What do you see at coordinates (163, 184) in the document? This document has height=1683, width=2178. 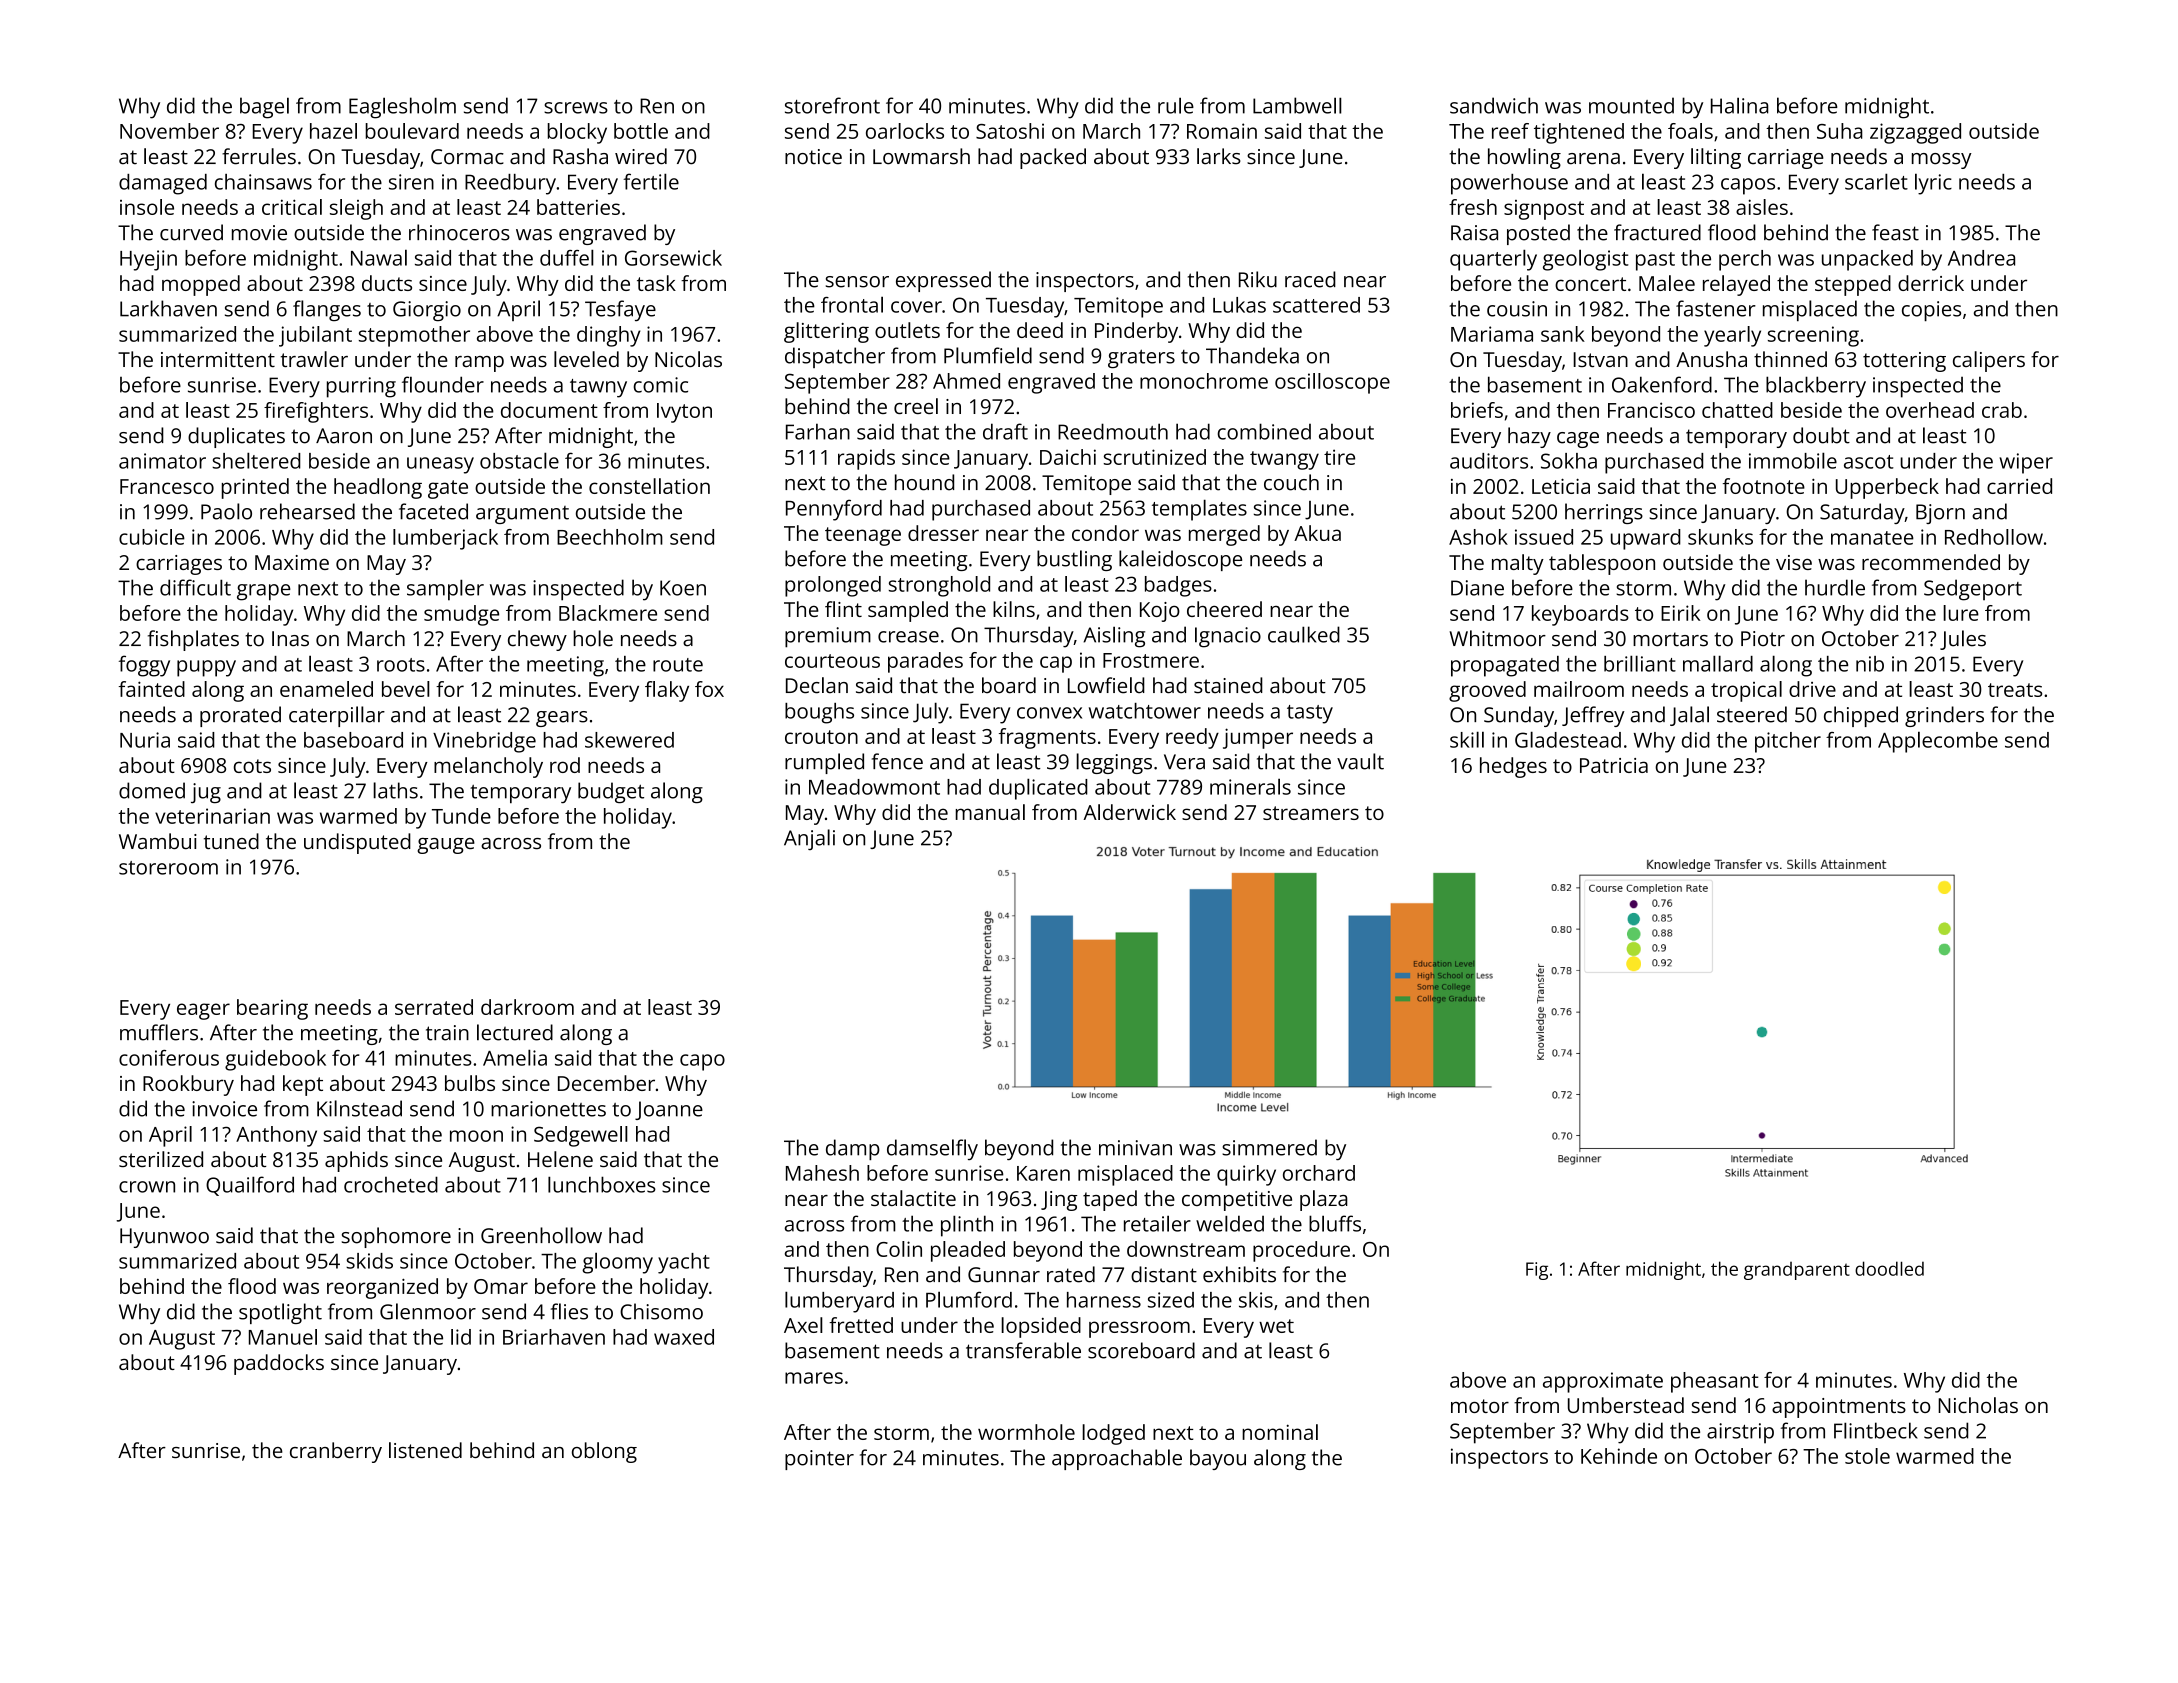 I see `damaged` at bounding box center [163, 184].
